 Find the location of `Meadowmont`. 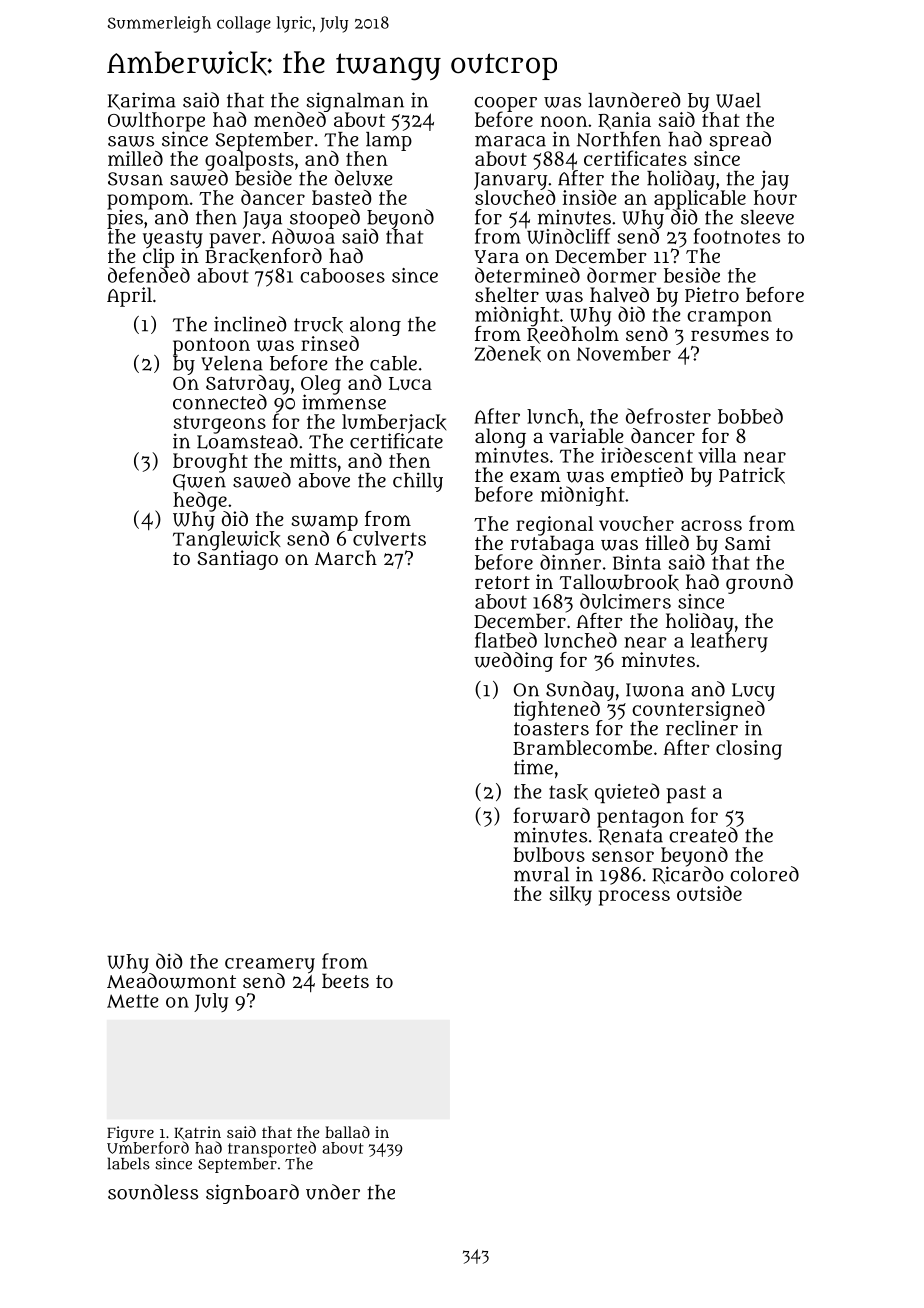

Meadowmont is located at coordinates (171, 981).
